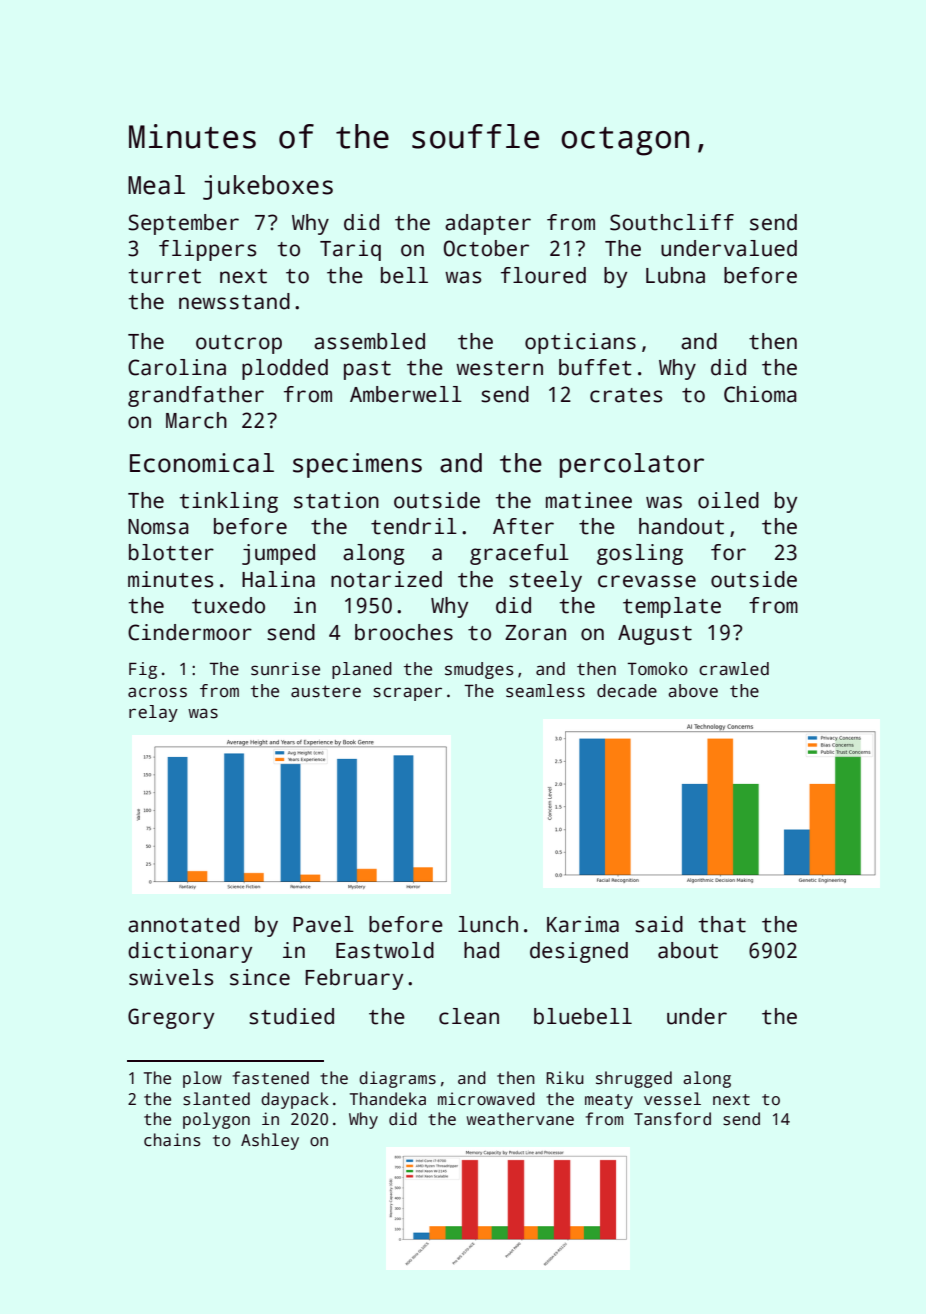  I want to click on plow, so click(202, 1079).
